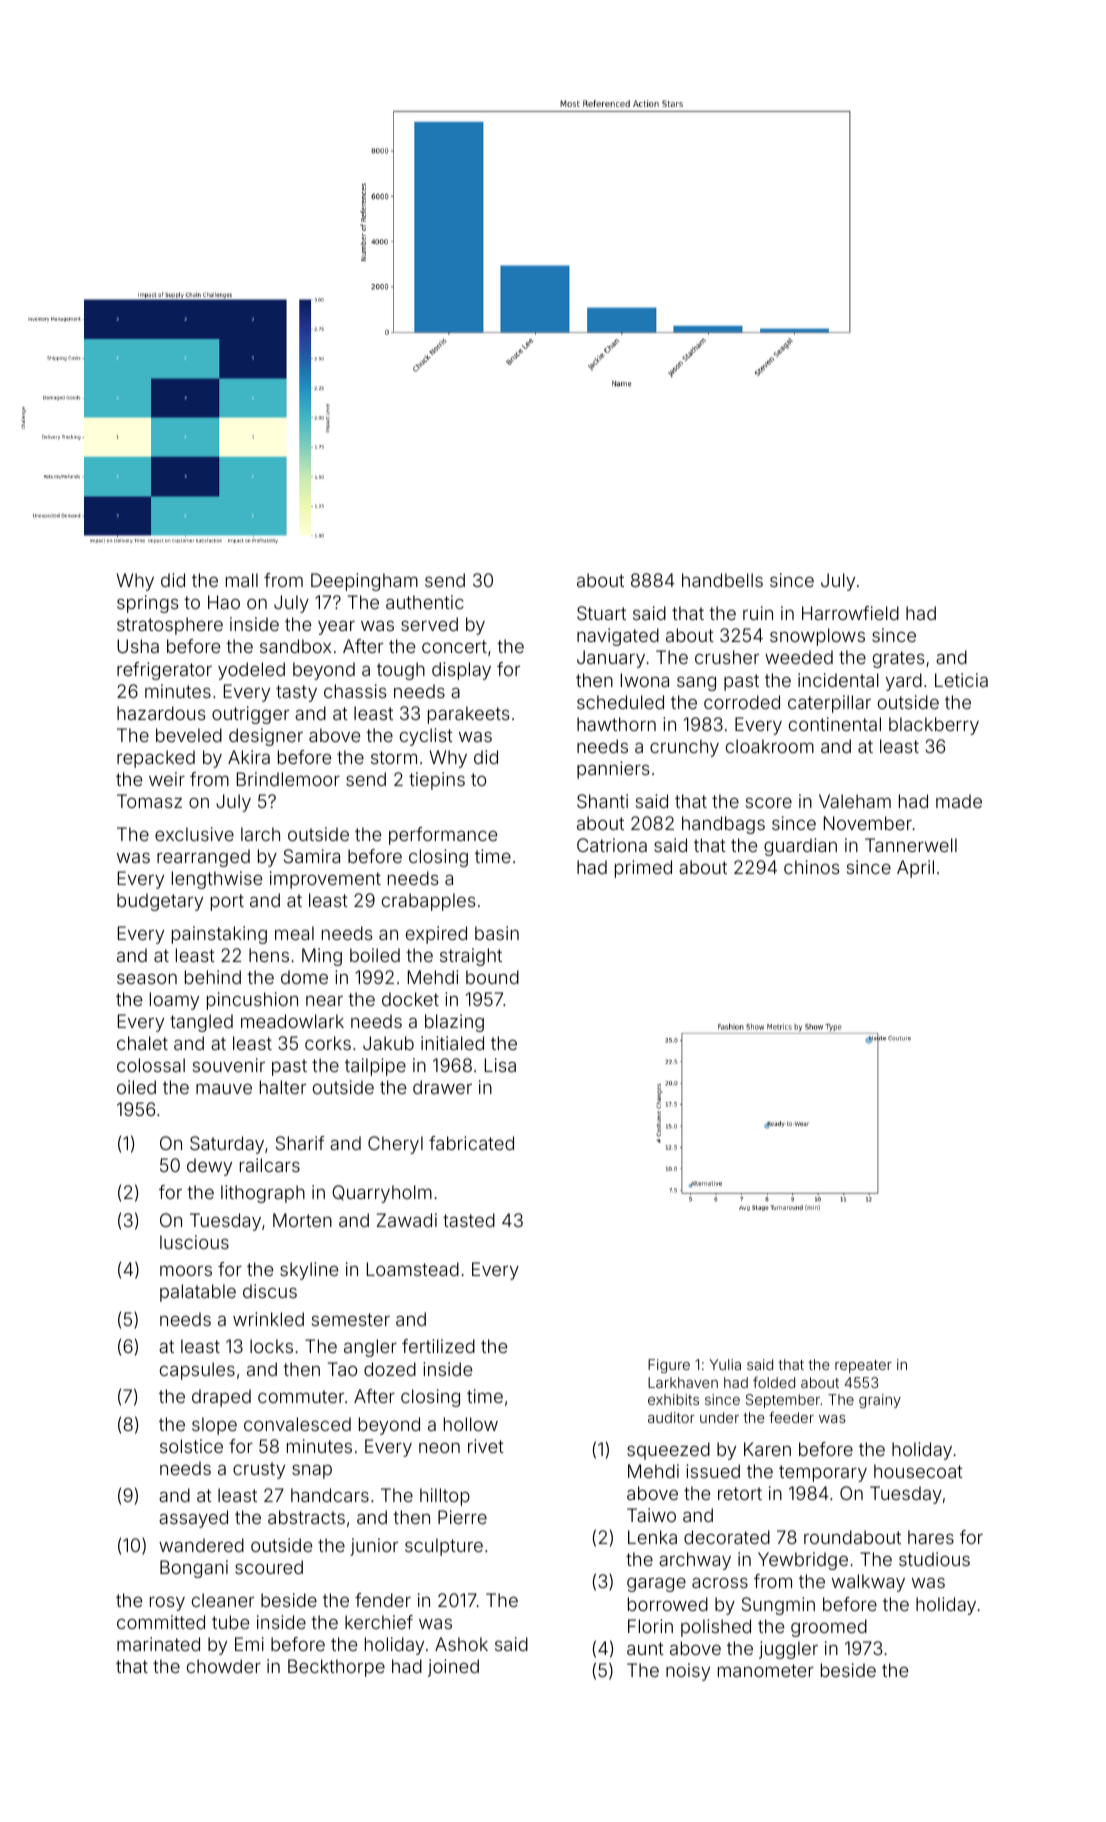  I want to click on handbells, so click(722, 580).
